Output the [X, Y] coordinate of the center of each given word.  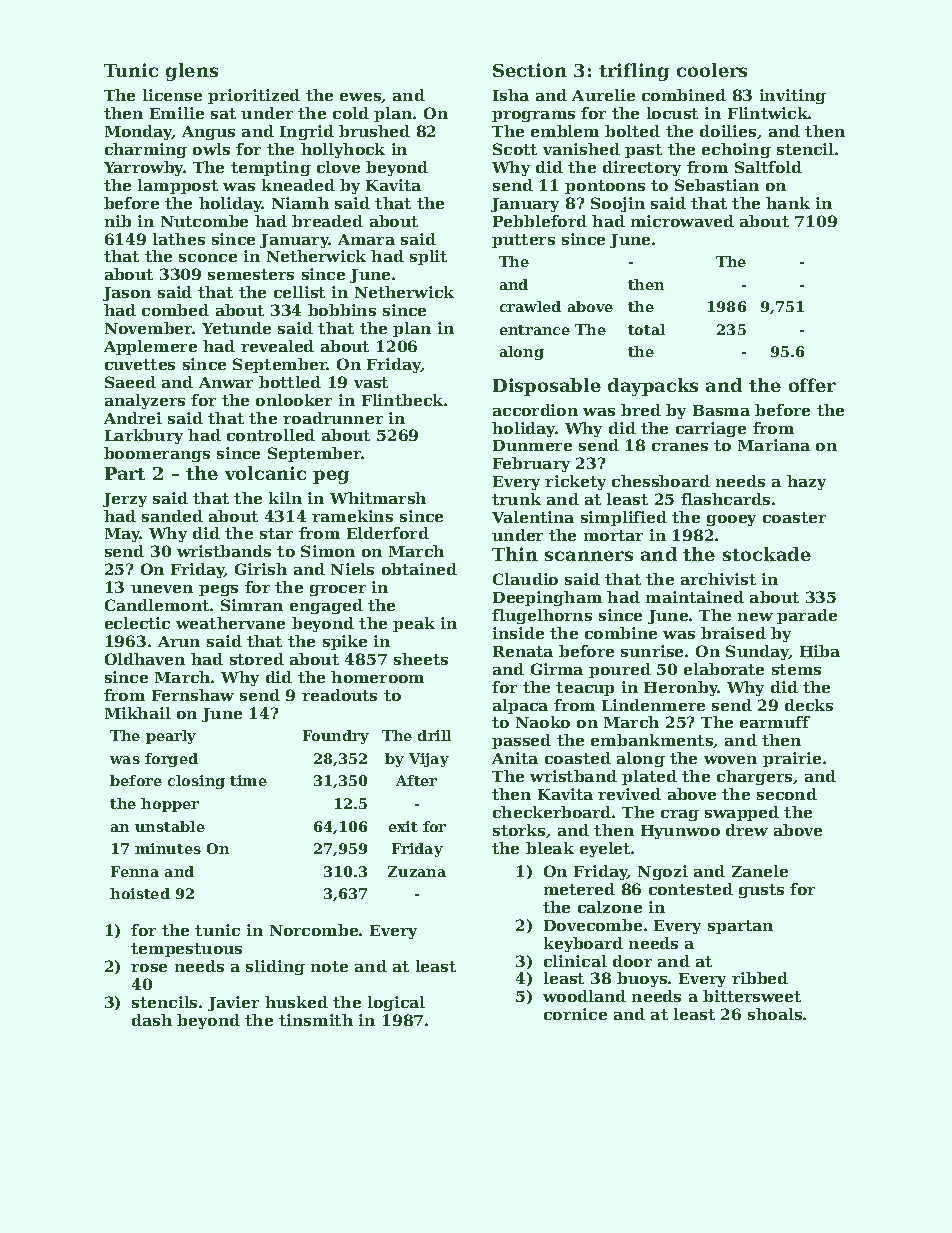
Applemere [150, 347]
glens [192, 72]
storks [519, 830]
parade [807, 616]
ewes [361, 98]
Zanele [760, 871]
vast [371, 382]
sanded [172, 516]
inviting [793, 96]
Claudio [525, 579]
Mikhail [138, 713]
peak [414, 624]
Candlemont [157, 605]
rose [149, 968]
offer [812, 385]
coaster [794, 517]
